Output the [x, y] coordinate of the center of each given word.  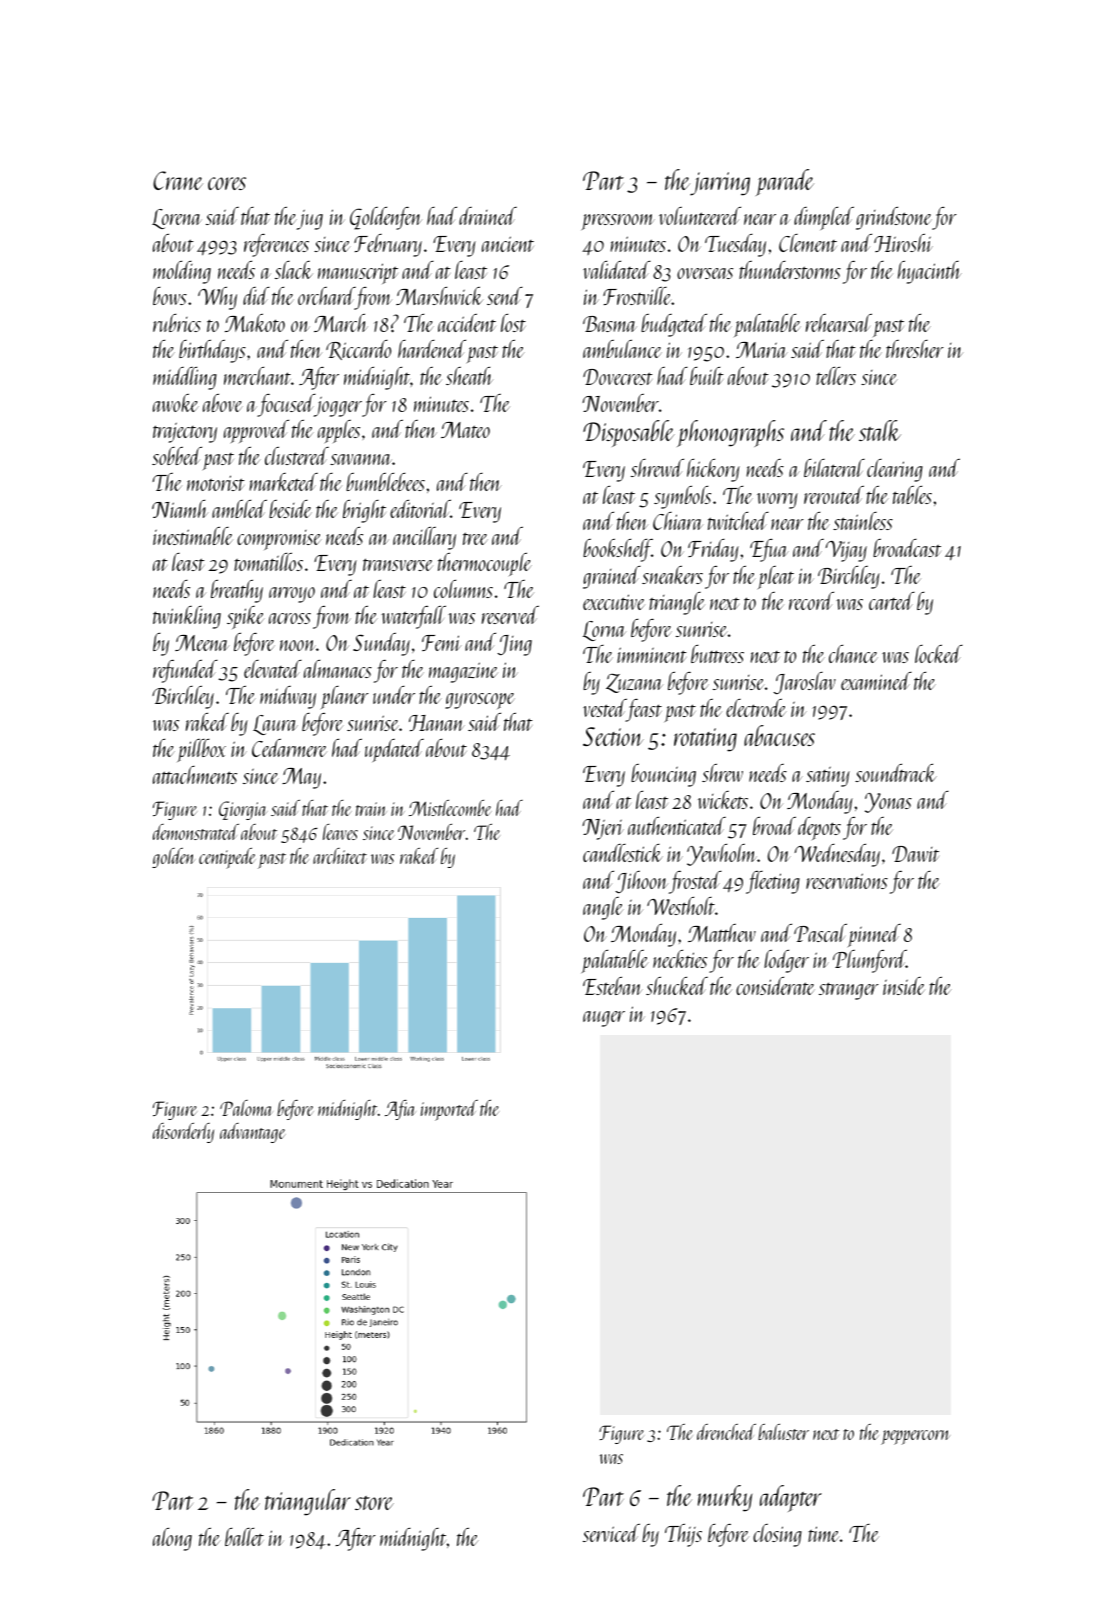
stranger [849, 991]
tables [912, 495]
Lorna [604, 631]
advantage [253, 1133]
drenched [726, 1432]
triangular [308, 1502]
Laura [275, 725]
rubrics [177, 323]
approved [256, 432]
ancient [508, 244]
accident [467, 323]
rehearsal [839, 323]
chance [853, 654]
